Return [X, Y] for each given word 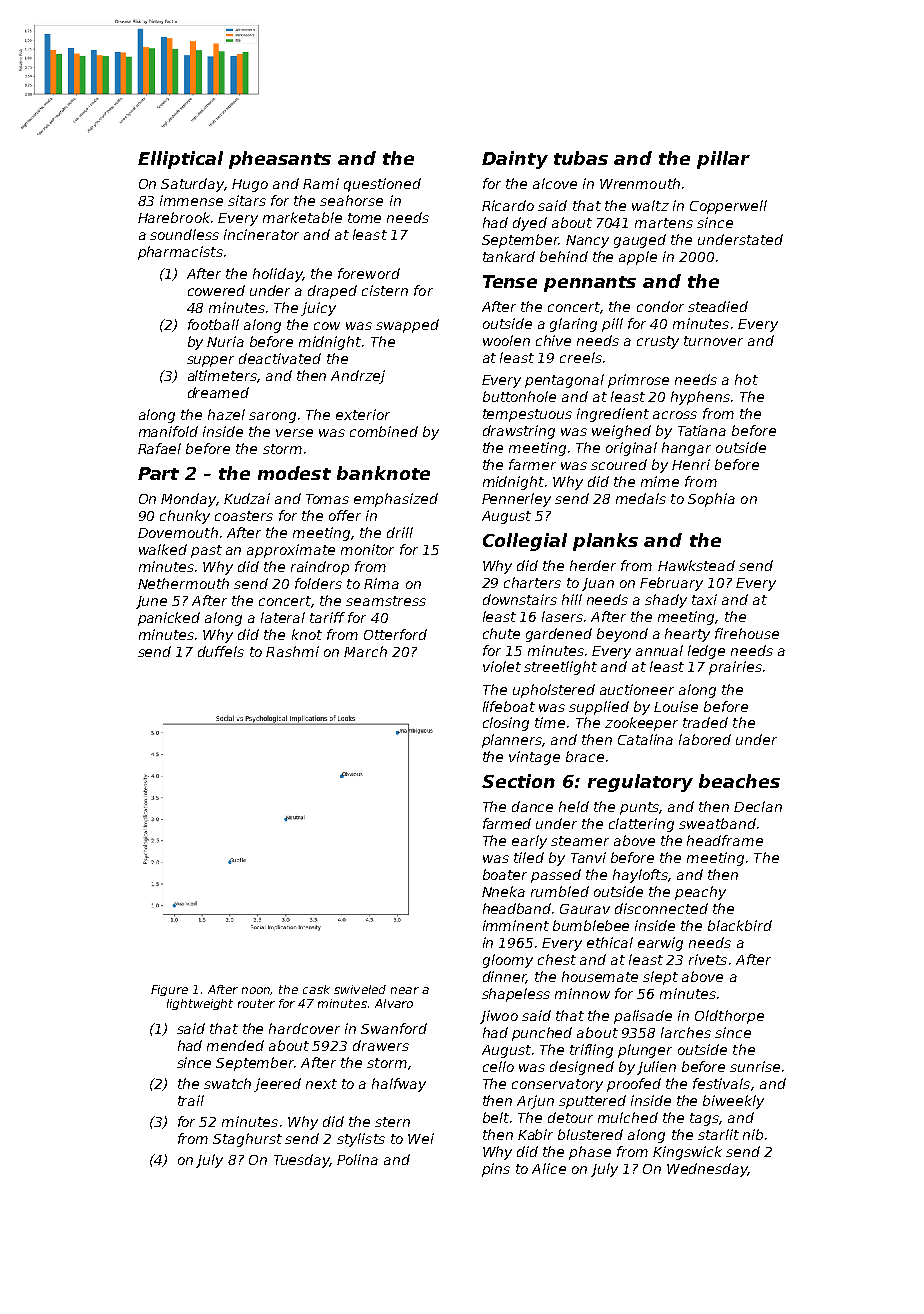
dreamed [218, 392]
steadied [718, 306]
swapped [407, 326]
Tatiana [702, 430]
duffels [221, 651]
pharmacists [180, 253]
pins [496, 1170]
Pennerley [516, 500]
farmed [507, 823]
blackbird [740, 925]
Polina [357, 1159]
